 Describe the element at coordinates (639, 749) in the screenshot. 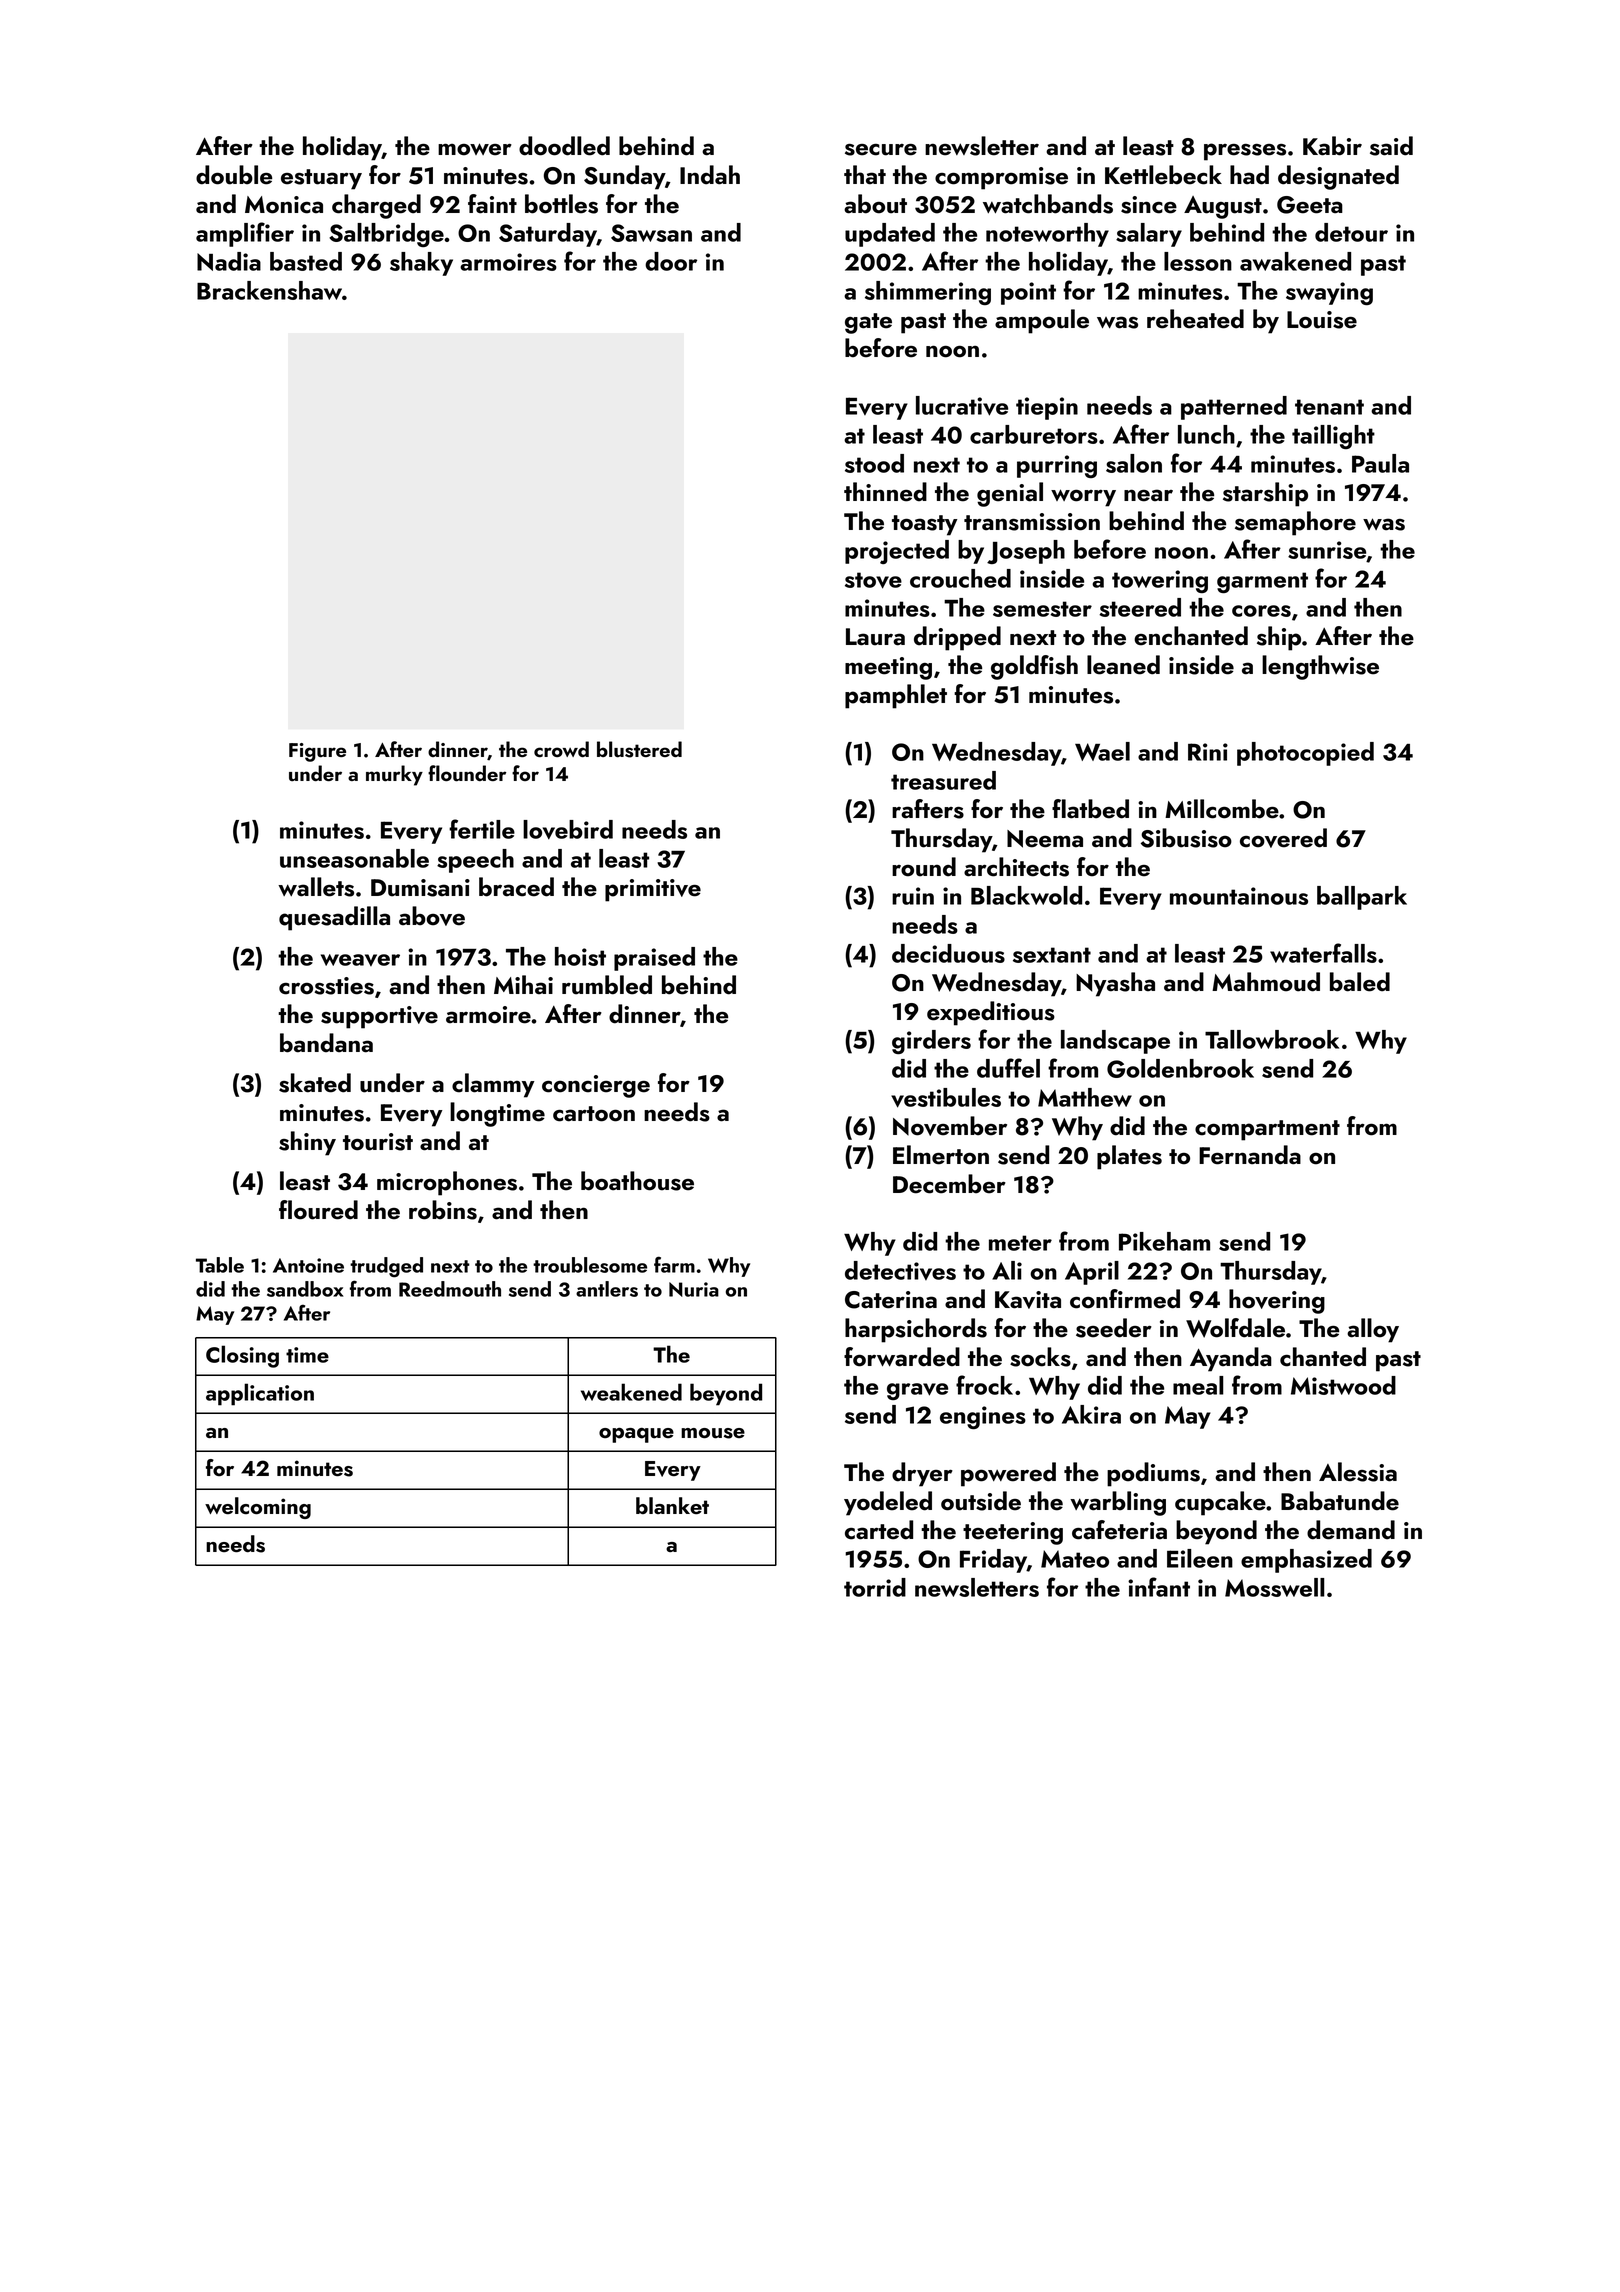

I see `blustered` at that location.
